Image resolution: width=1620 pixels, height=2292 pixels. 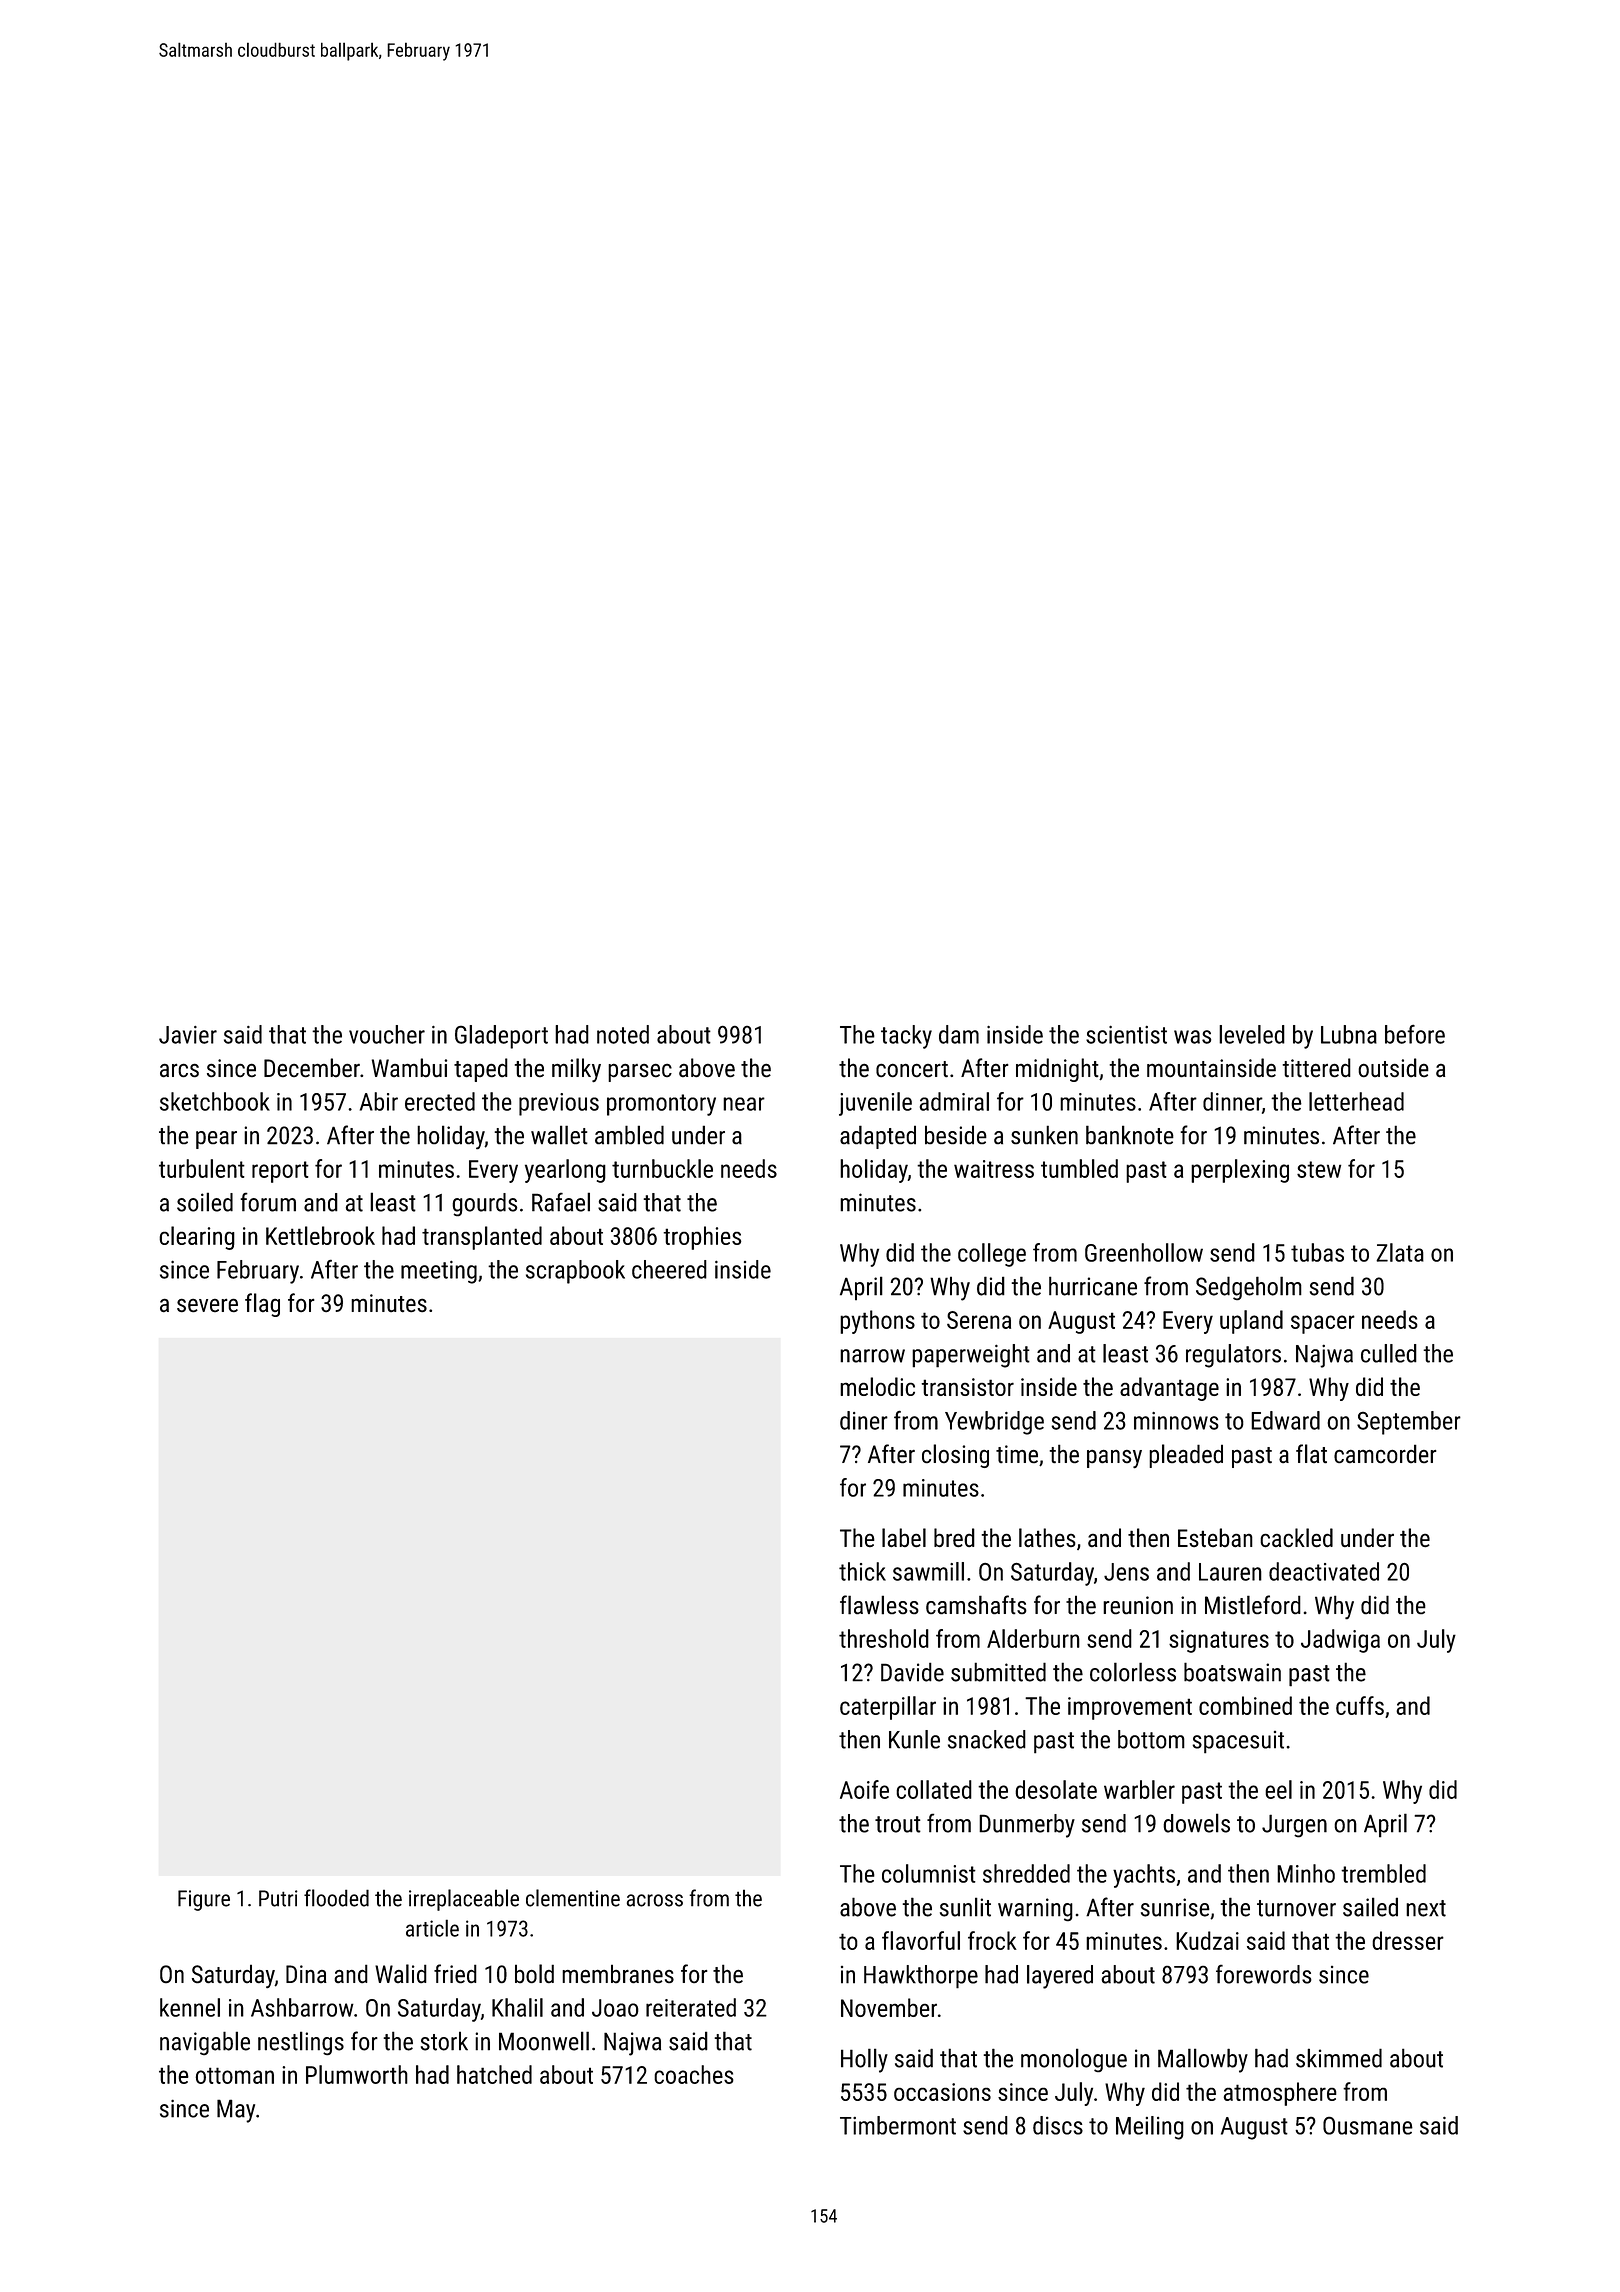 What do you see at coordinates (1340, 1641) in the image?
I see `Jadwiga` at bounding box center [1340, 1641].
